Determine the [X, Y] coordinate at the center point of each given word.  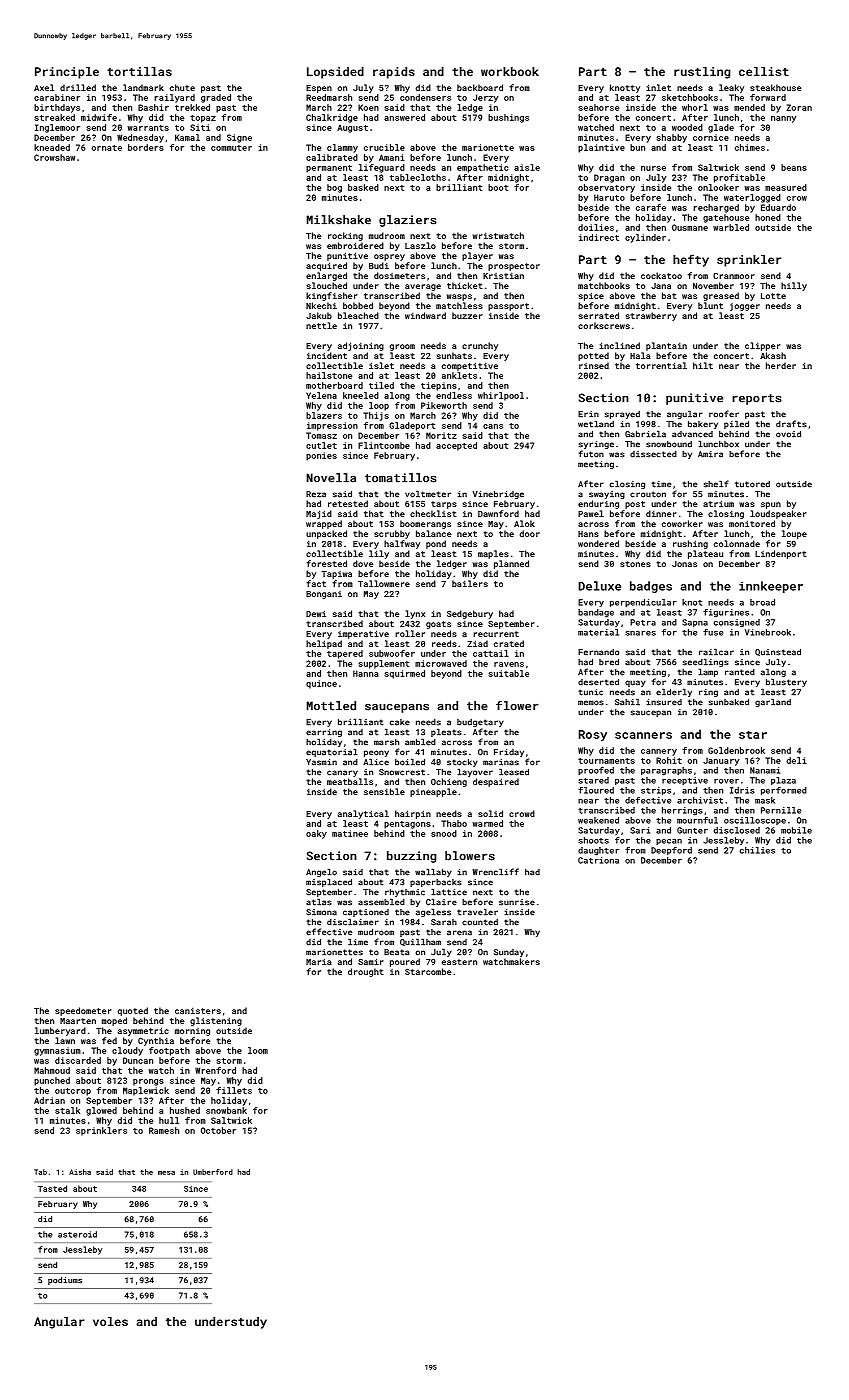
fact [316, 583]
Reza [316, 494]
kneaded [52, 147]
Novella [331, 478]
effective [329, 932]
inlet [658, 87]
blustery [786, 682]
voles [110, 1321]
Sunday [509, 953]
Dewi [316, 613]
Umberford [213, 1172]
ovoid [788, 434]
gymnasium [57, 1051]
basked [363, 187]
